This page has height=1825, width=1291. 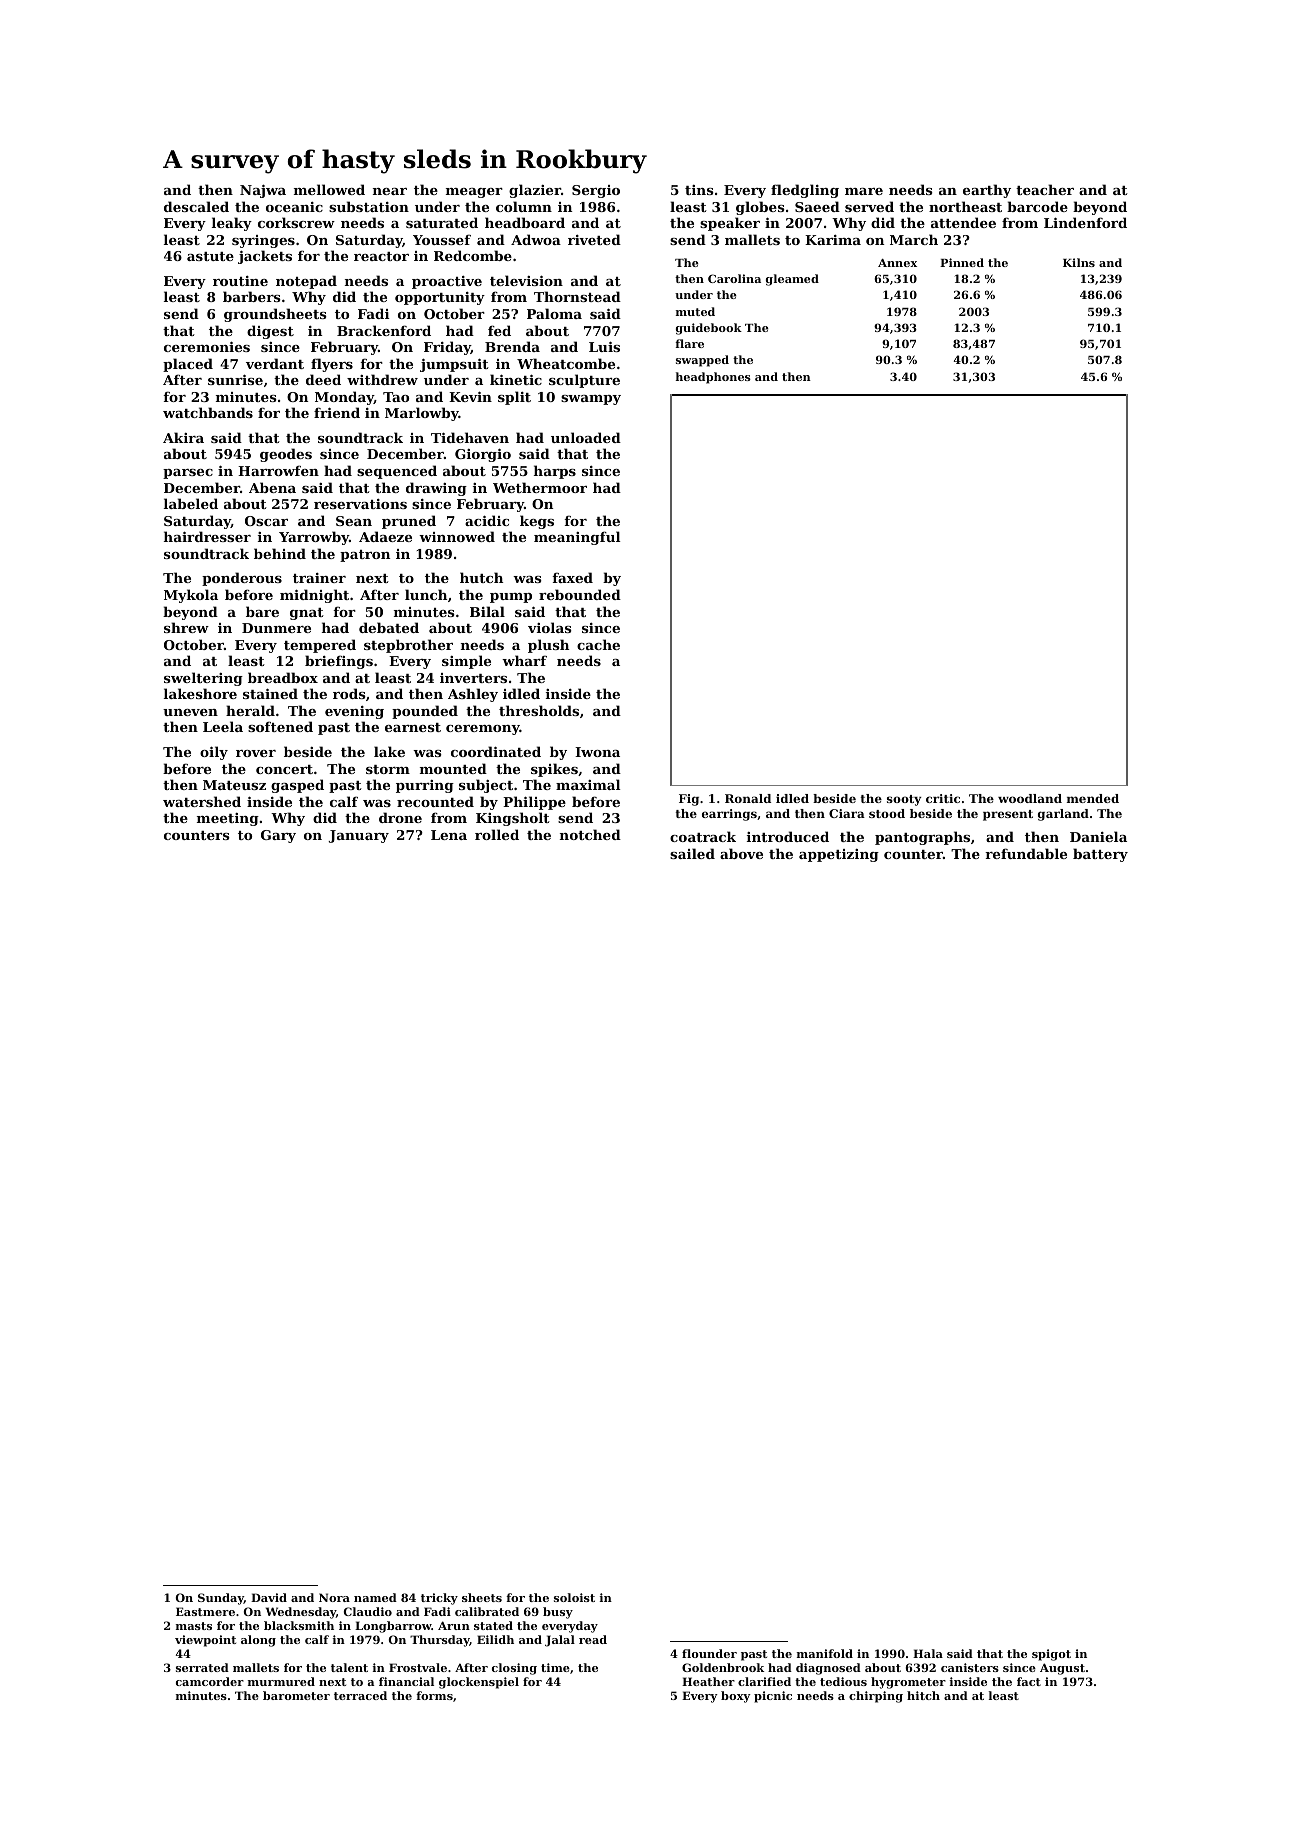 I want to click on stood, so click(x=887, y=813).
